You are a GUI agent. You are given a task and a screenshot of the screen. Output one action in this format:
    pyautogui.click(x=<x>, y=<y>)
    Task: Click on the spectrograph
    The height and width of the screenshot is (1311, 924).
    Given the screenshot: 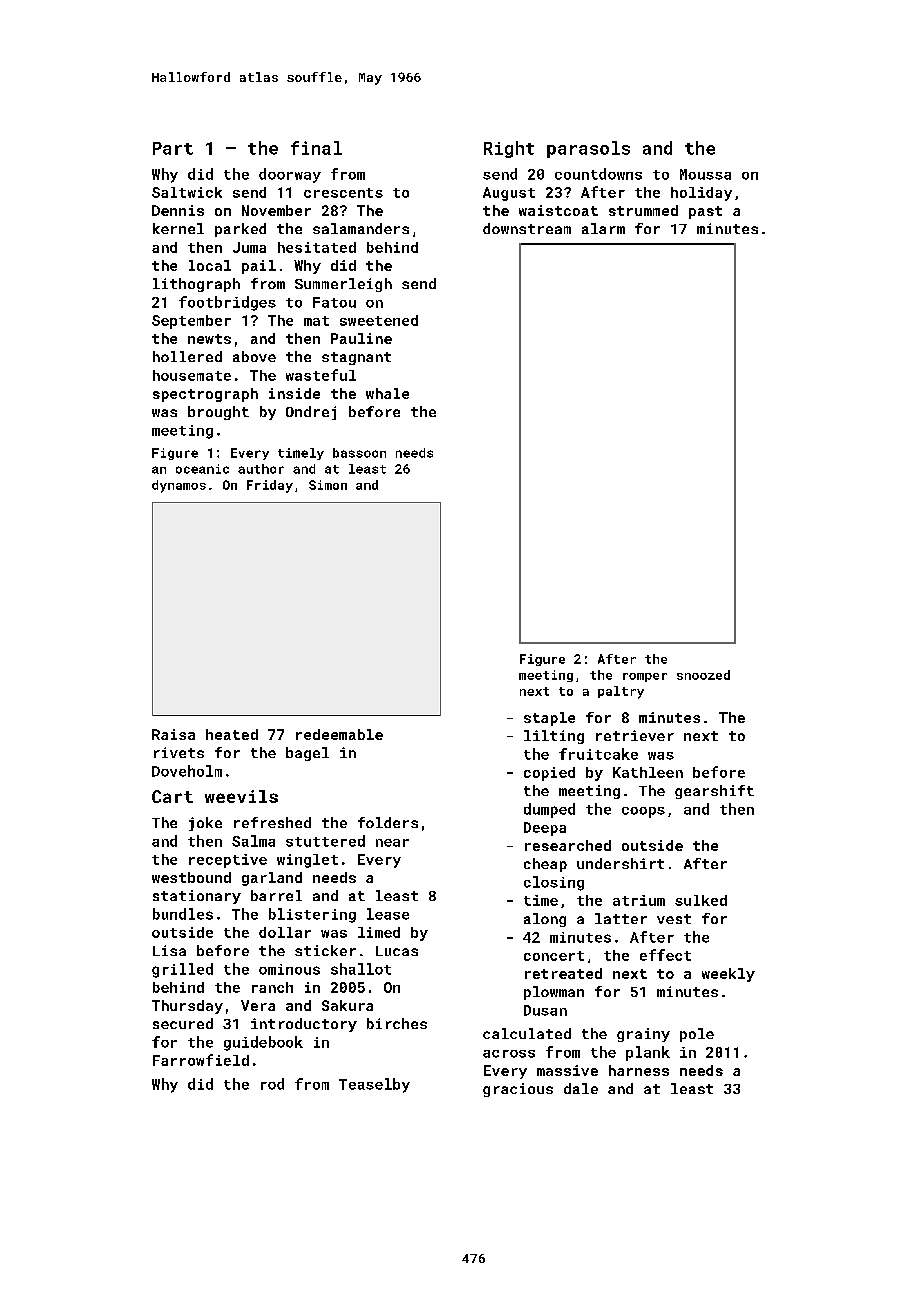 What is the action you would take?
    pyautogui.click(x=205, y=395)
